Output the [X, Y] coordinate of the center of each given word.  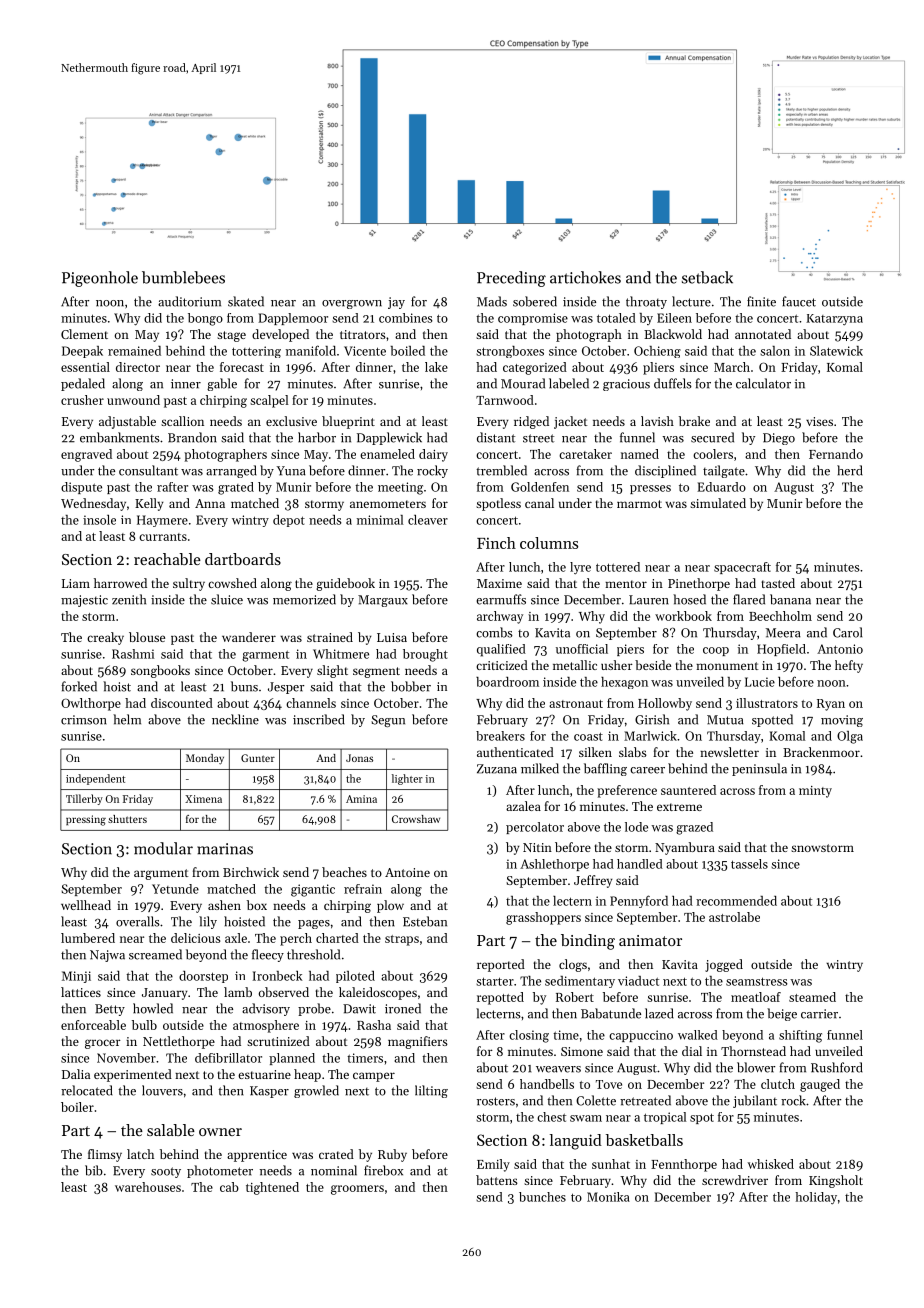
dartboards [243, 559]
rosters [496, 1101]
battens [497, 1180]
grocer [103, 1044]
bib [94, 1170]
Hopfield [781, 650]
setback [707, 277]
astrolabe [734, 917]
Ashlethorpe [554, 865]
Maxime [499, 583]
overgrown [352, 304]
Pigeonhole [100, 279]
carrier [819, 1014]
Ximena [203, 799]
